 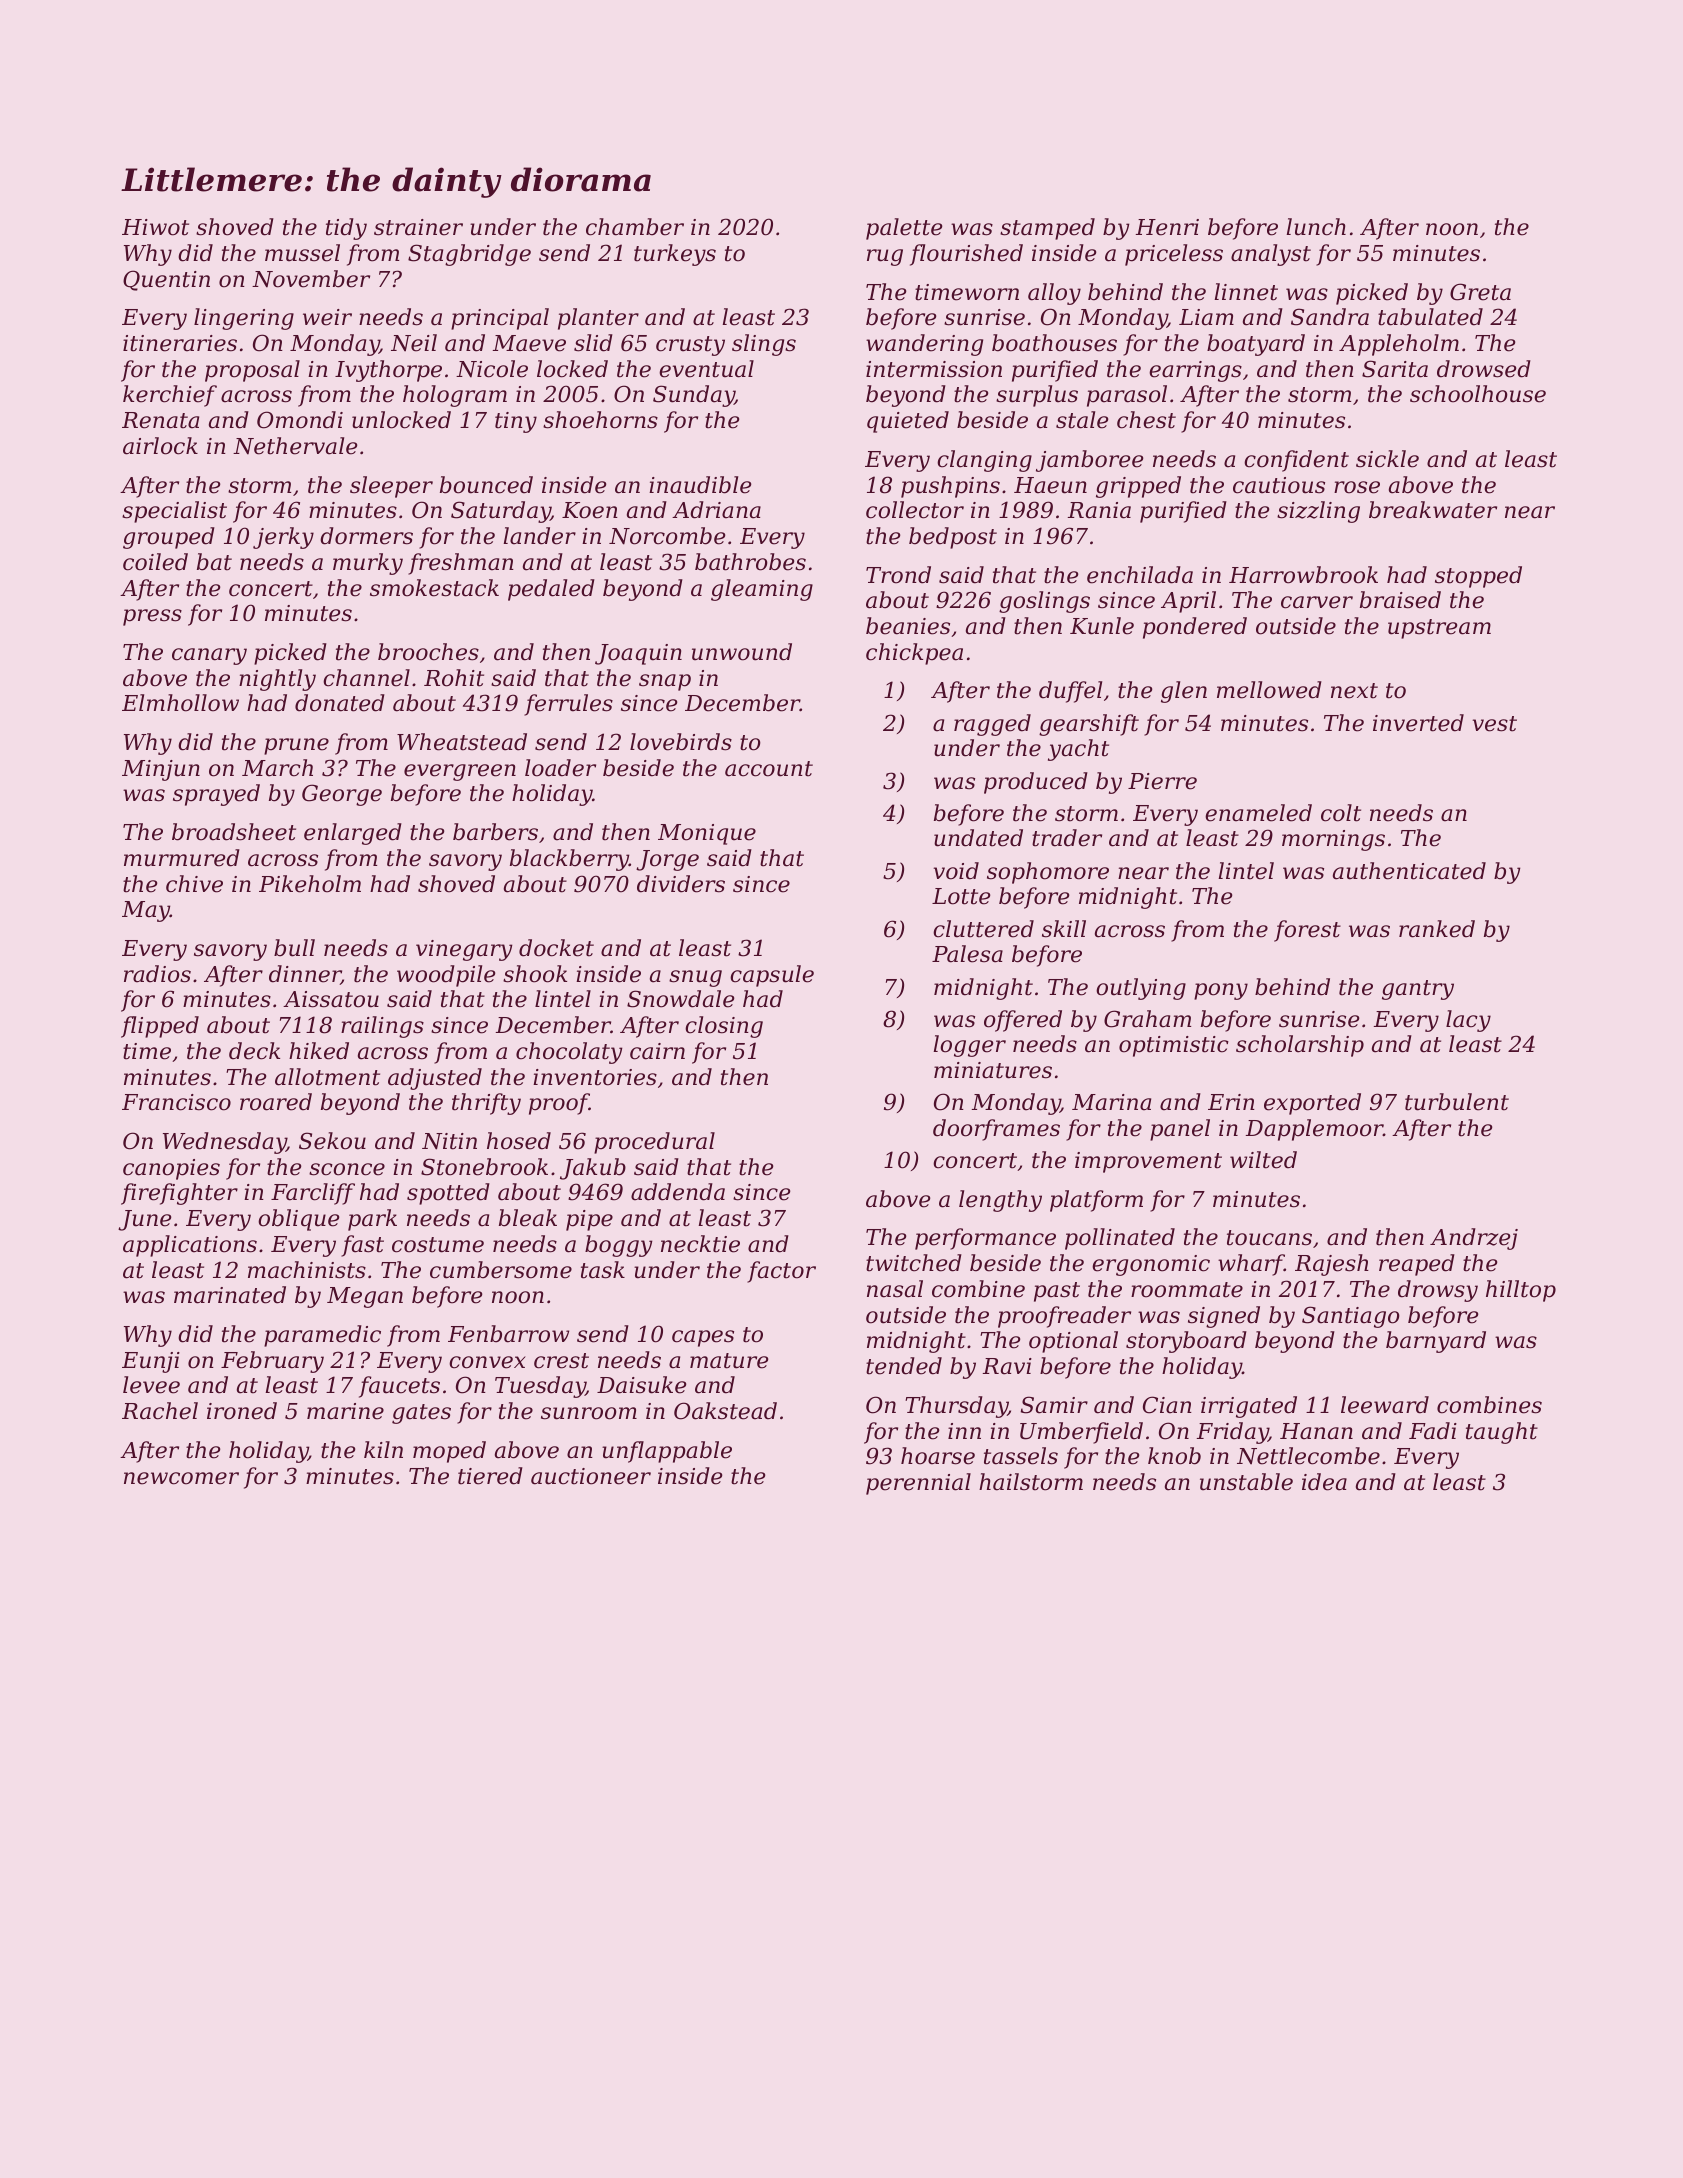 What do you see at coordinates (346, 229) in the screenshot?
I see `tidy` at bounding box center [346, 229].
